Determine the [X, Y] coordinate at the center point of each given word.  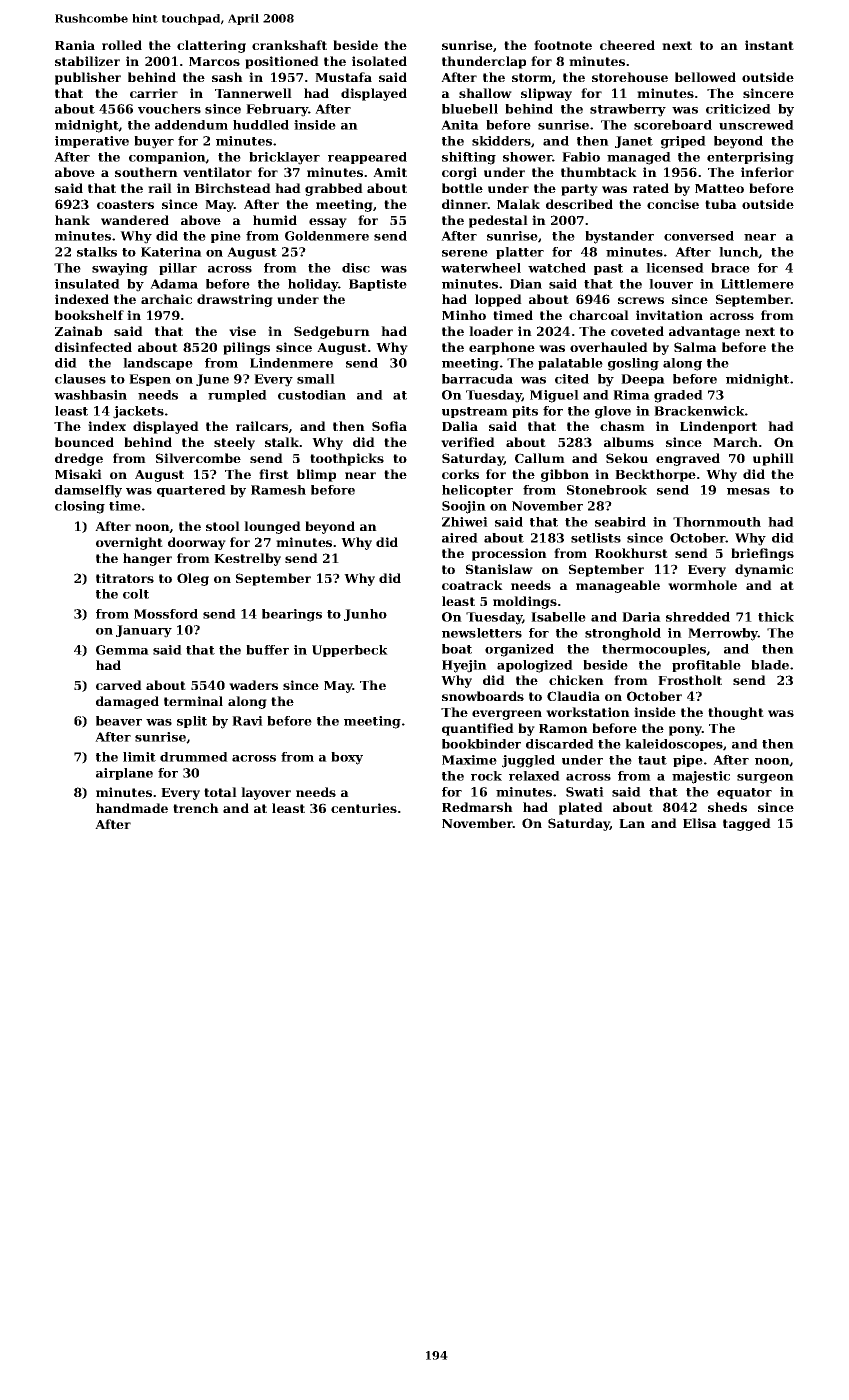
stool [223, 526]
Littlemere [757, 284]
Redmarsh [477, 807]
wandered [135, 220]
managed [639, 158]
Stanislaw [499, 569]
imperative [92, 142]
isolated [379, 61]
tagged [747, 824]
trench [196, 808]
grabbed [334, 189]
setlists [596, 538]
